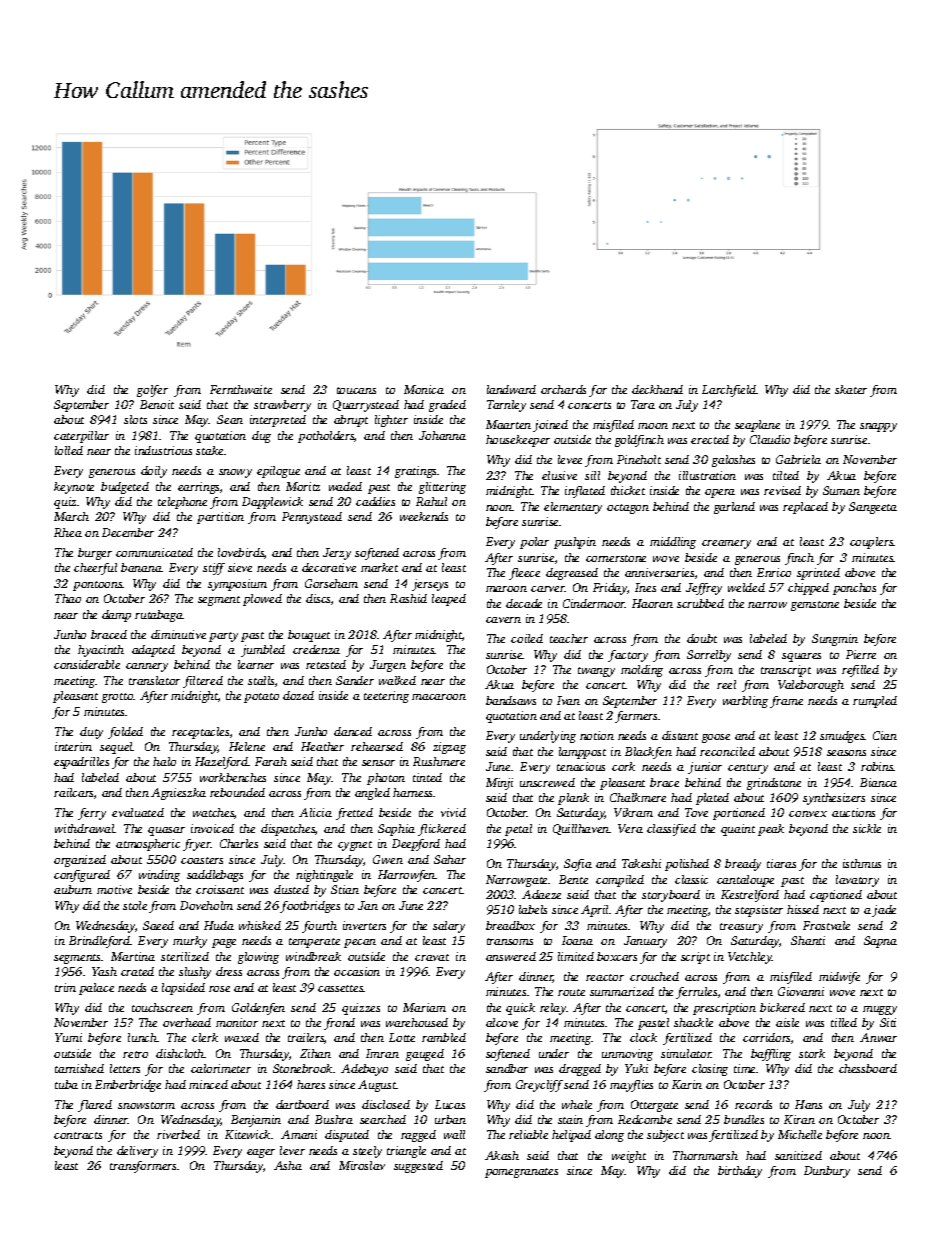  Describe the element at coordinates (733, 461) in the screenshot. I see `galoshes` at that location.
